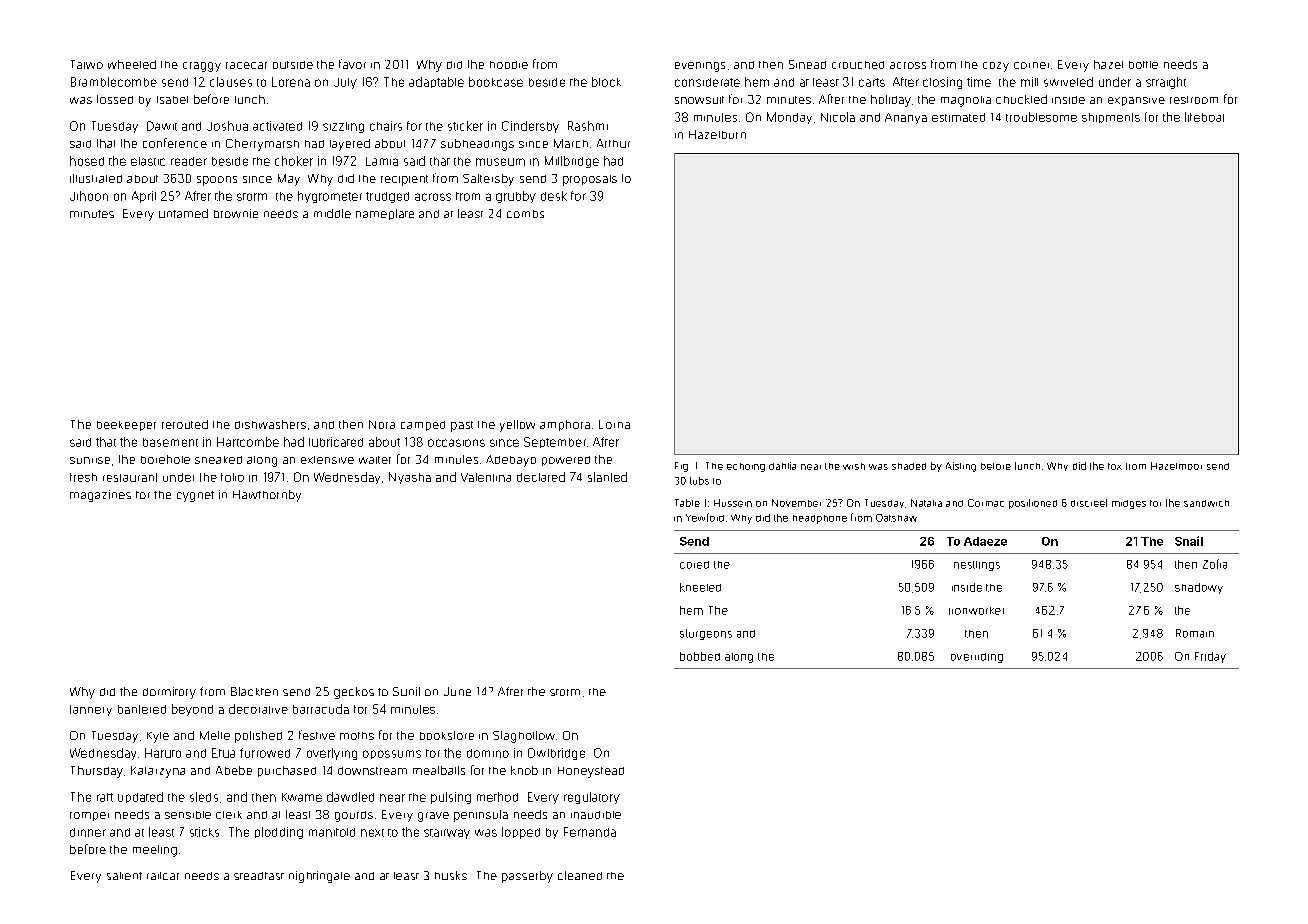  Describe the element at coordinates (1189, 541) in the document. I see `Snail` at that location.
